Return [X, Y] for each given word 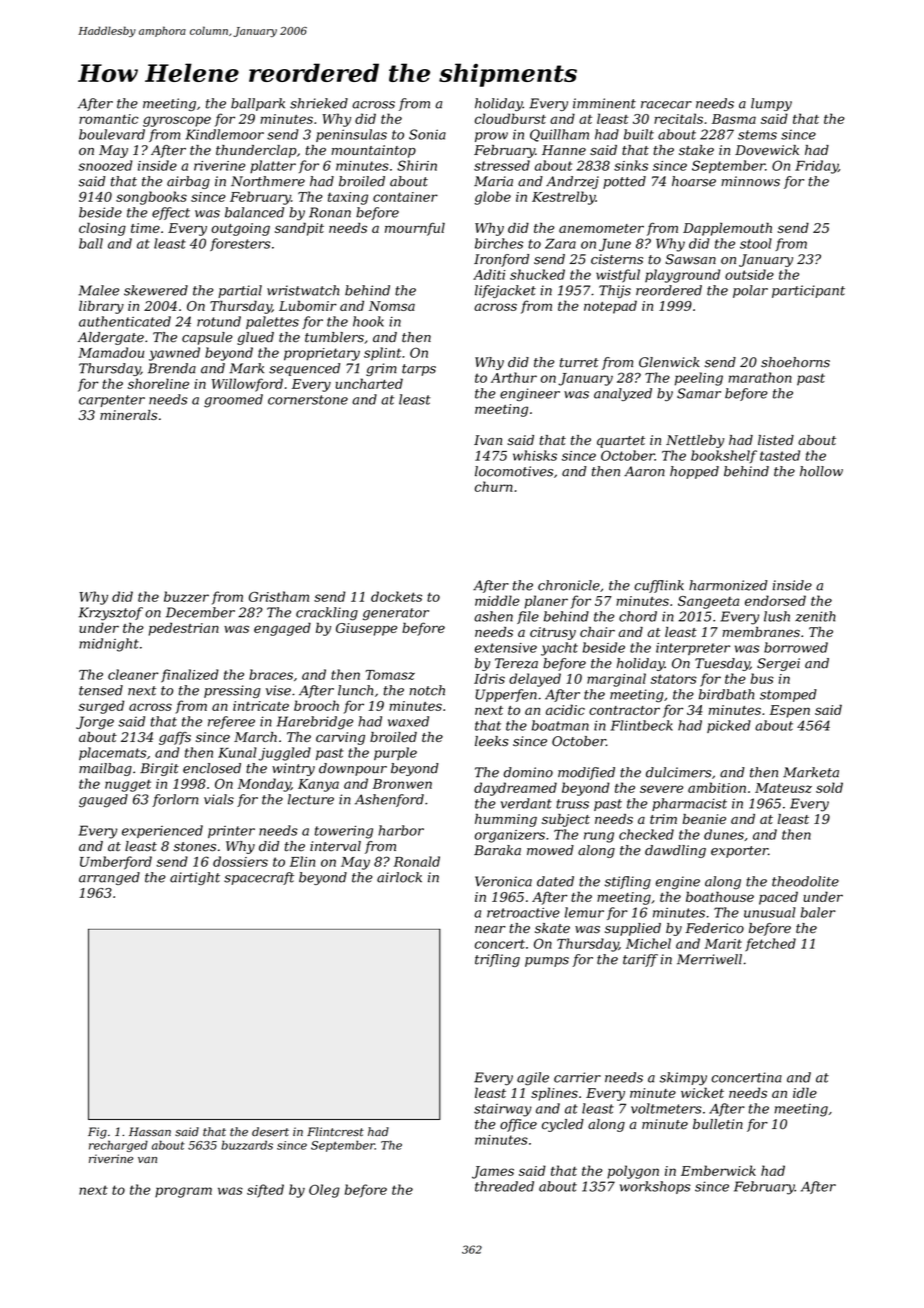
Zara [560, 243]
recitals [678, 118]
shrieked [319, 103]
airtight [195, 878]
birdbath [726, 694]
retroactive [523, 912]
